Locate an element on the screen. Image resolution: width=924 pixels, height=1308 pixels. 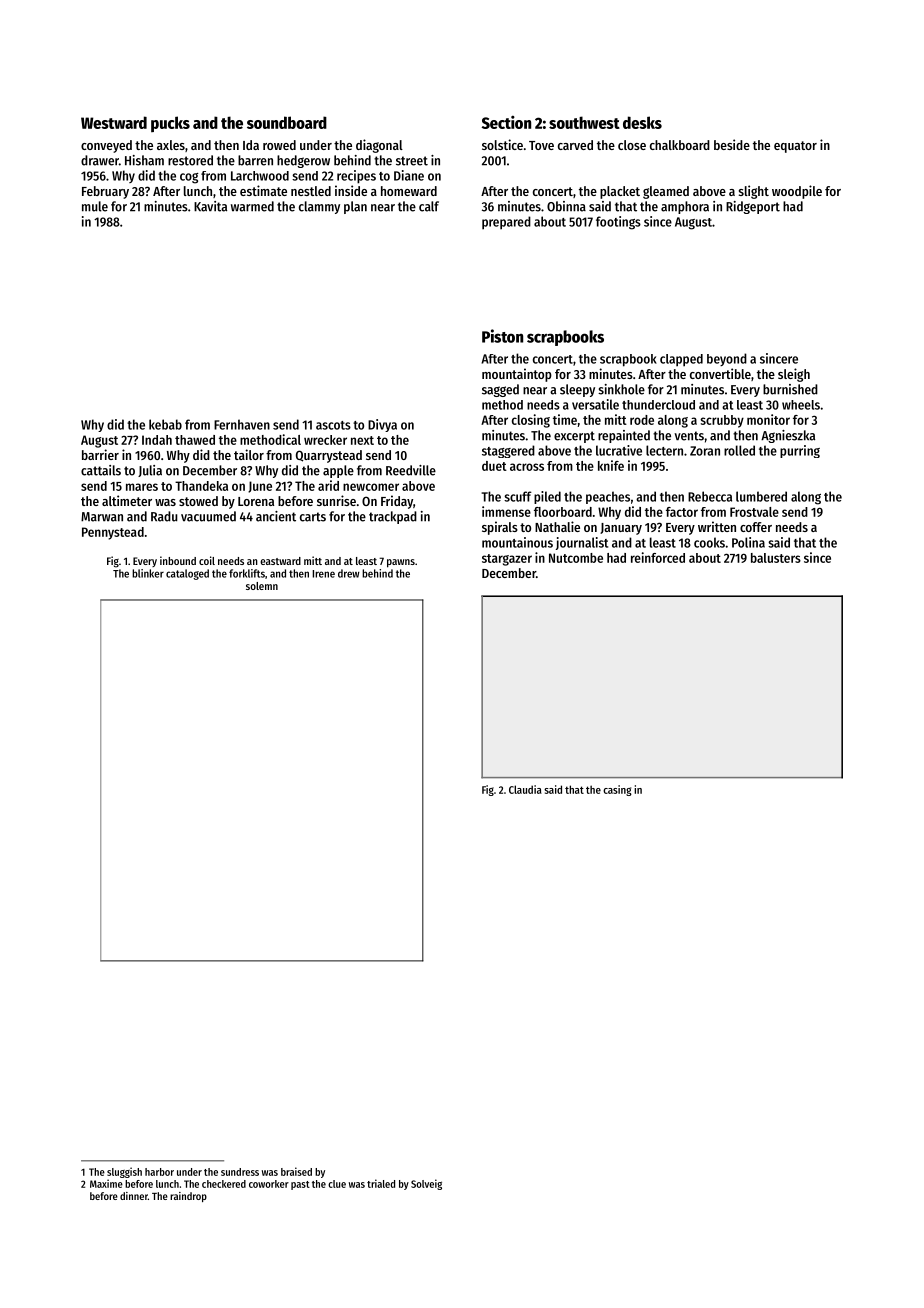
reinforced is located at coordinates (658, 557).
